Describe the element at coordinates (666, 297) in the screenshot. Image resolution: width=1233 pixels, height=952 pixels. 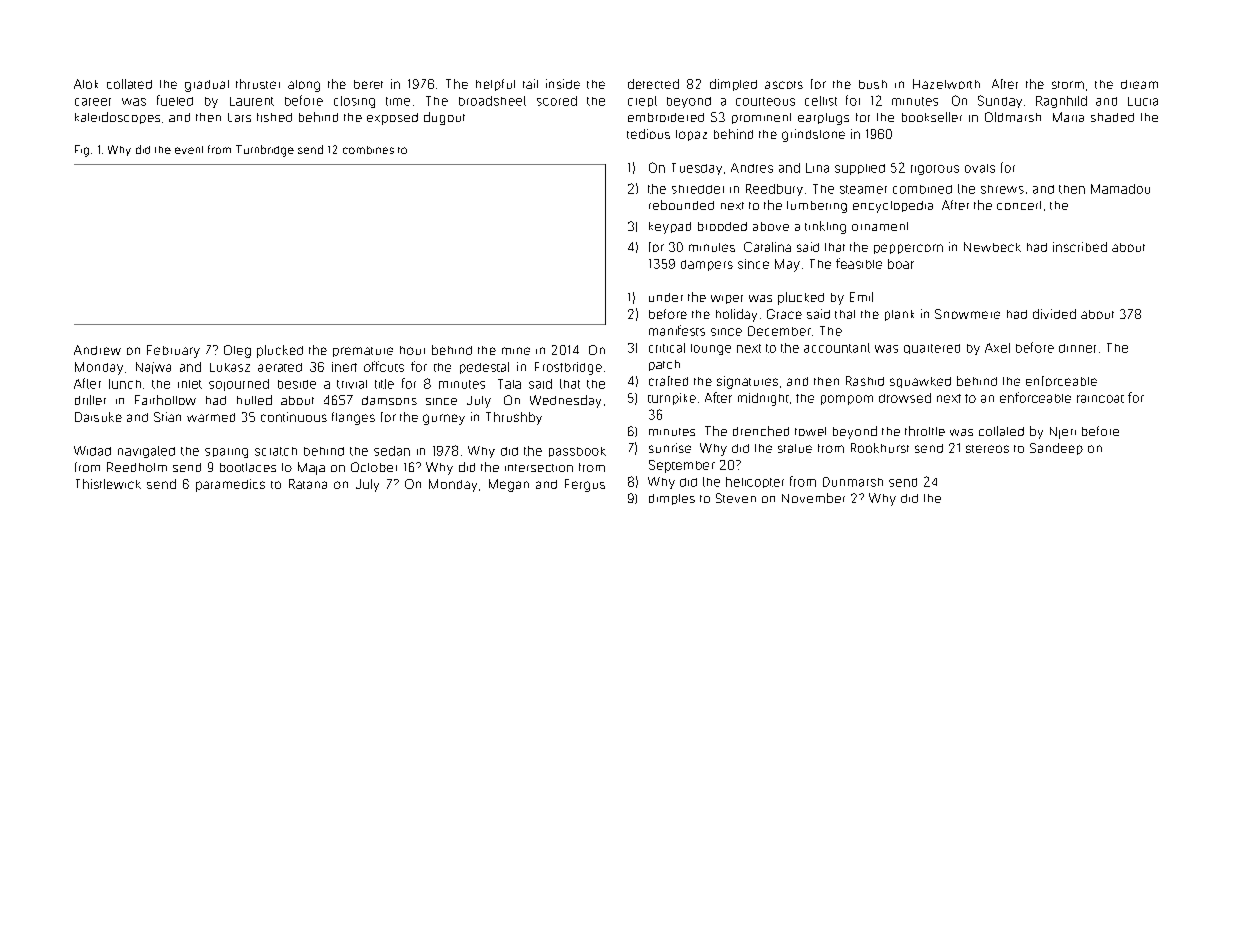
I see `under` at that location.
